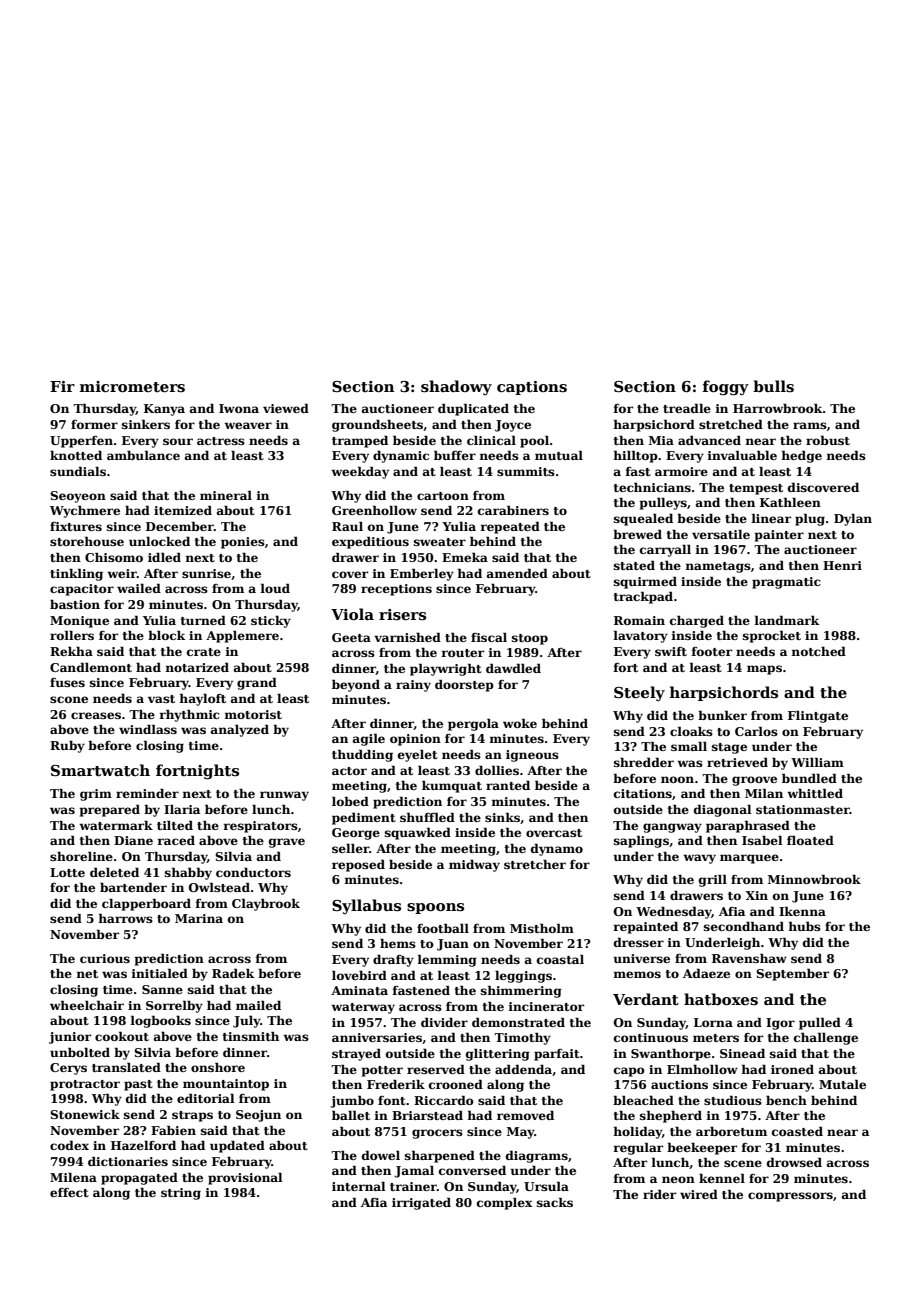 This screenshot has width=924, height=1308. What do you see at coordinates (421, 1203) in the screenshot?
I see `irrigated` at bounding box center [421, 1203].
